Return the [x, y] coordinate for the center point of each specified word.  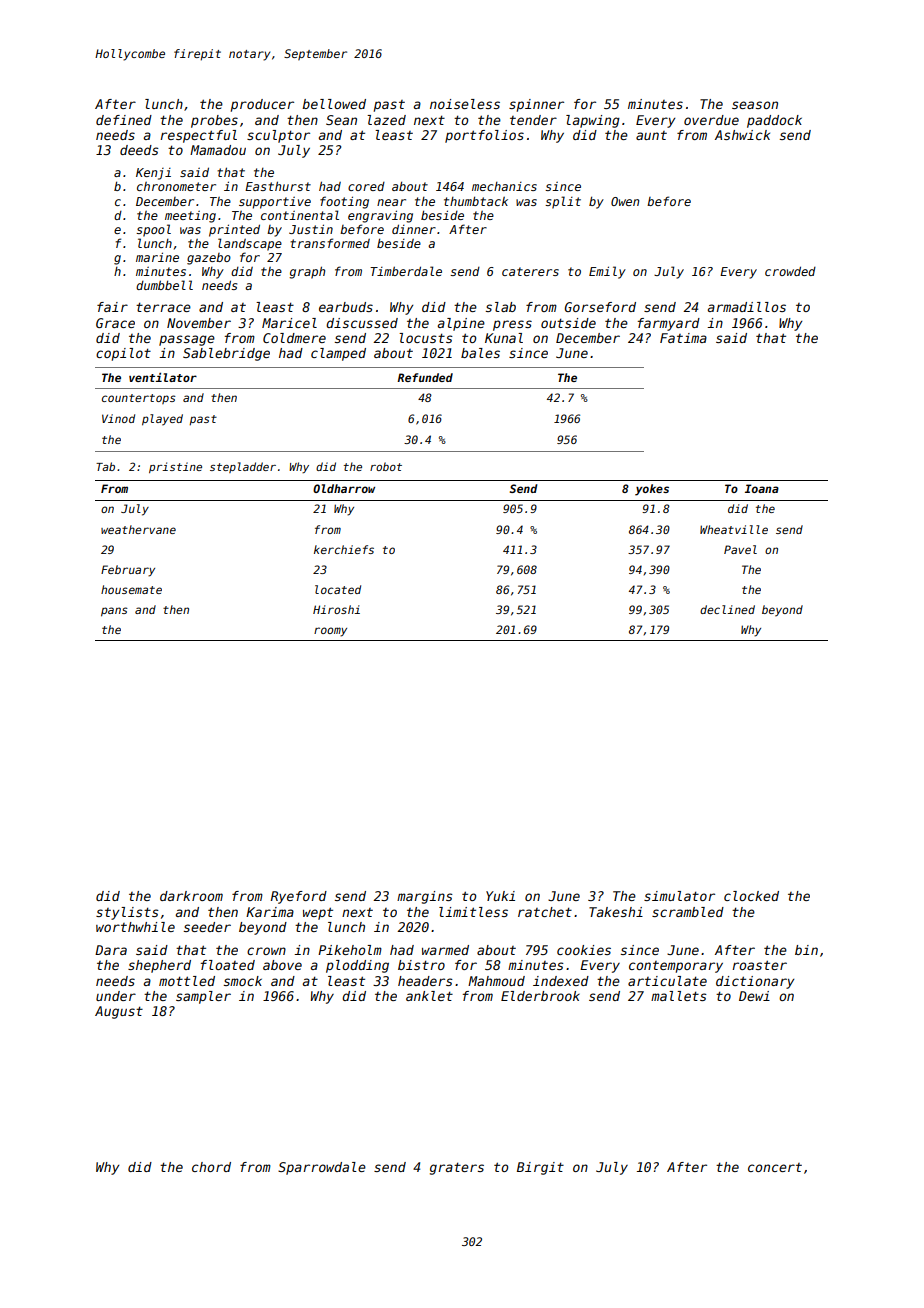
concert [775, 1167]
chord [211, 1167]
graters [457, 1168]
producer [262, 105]
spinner [536, 105]
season [755, 105]
